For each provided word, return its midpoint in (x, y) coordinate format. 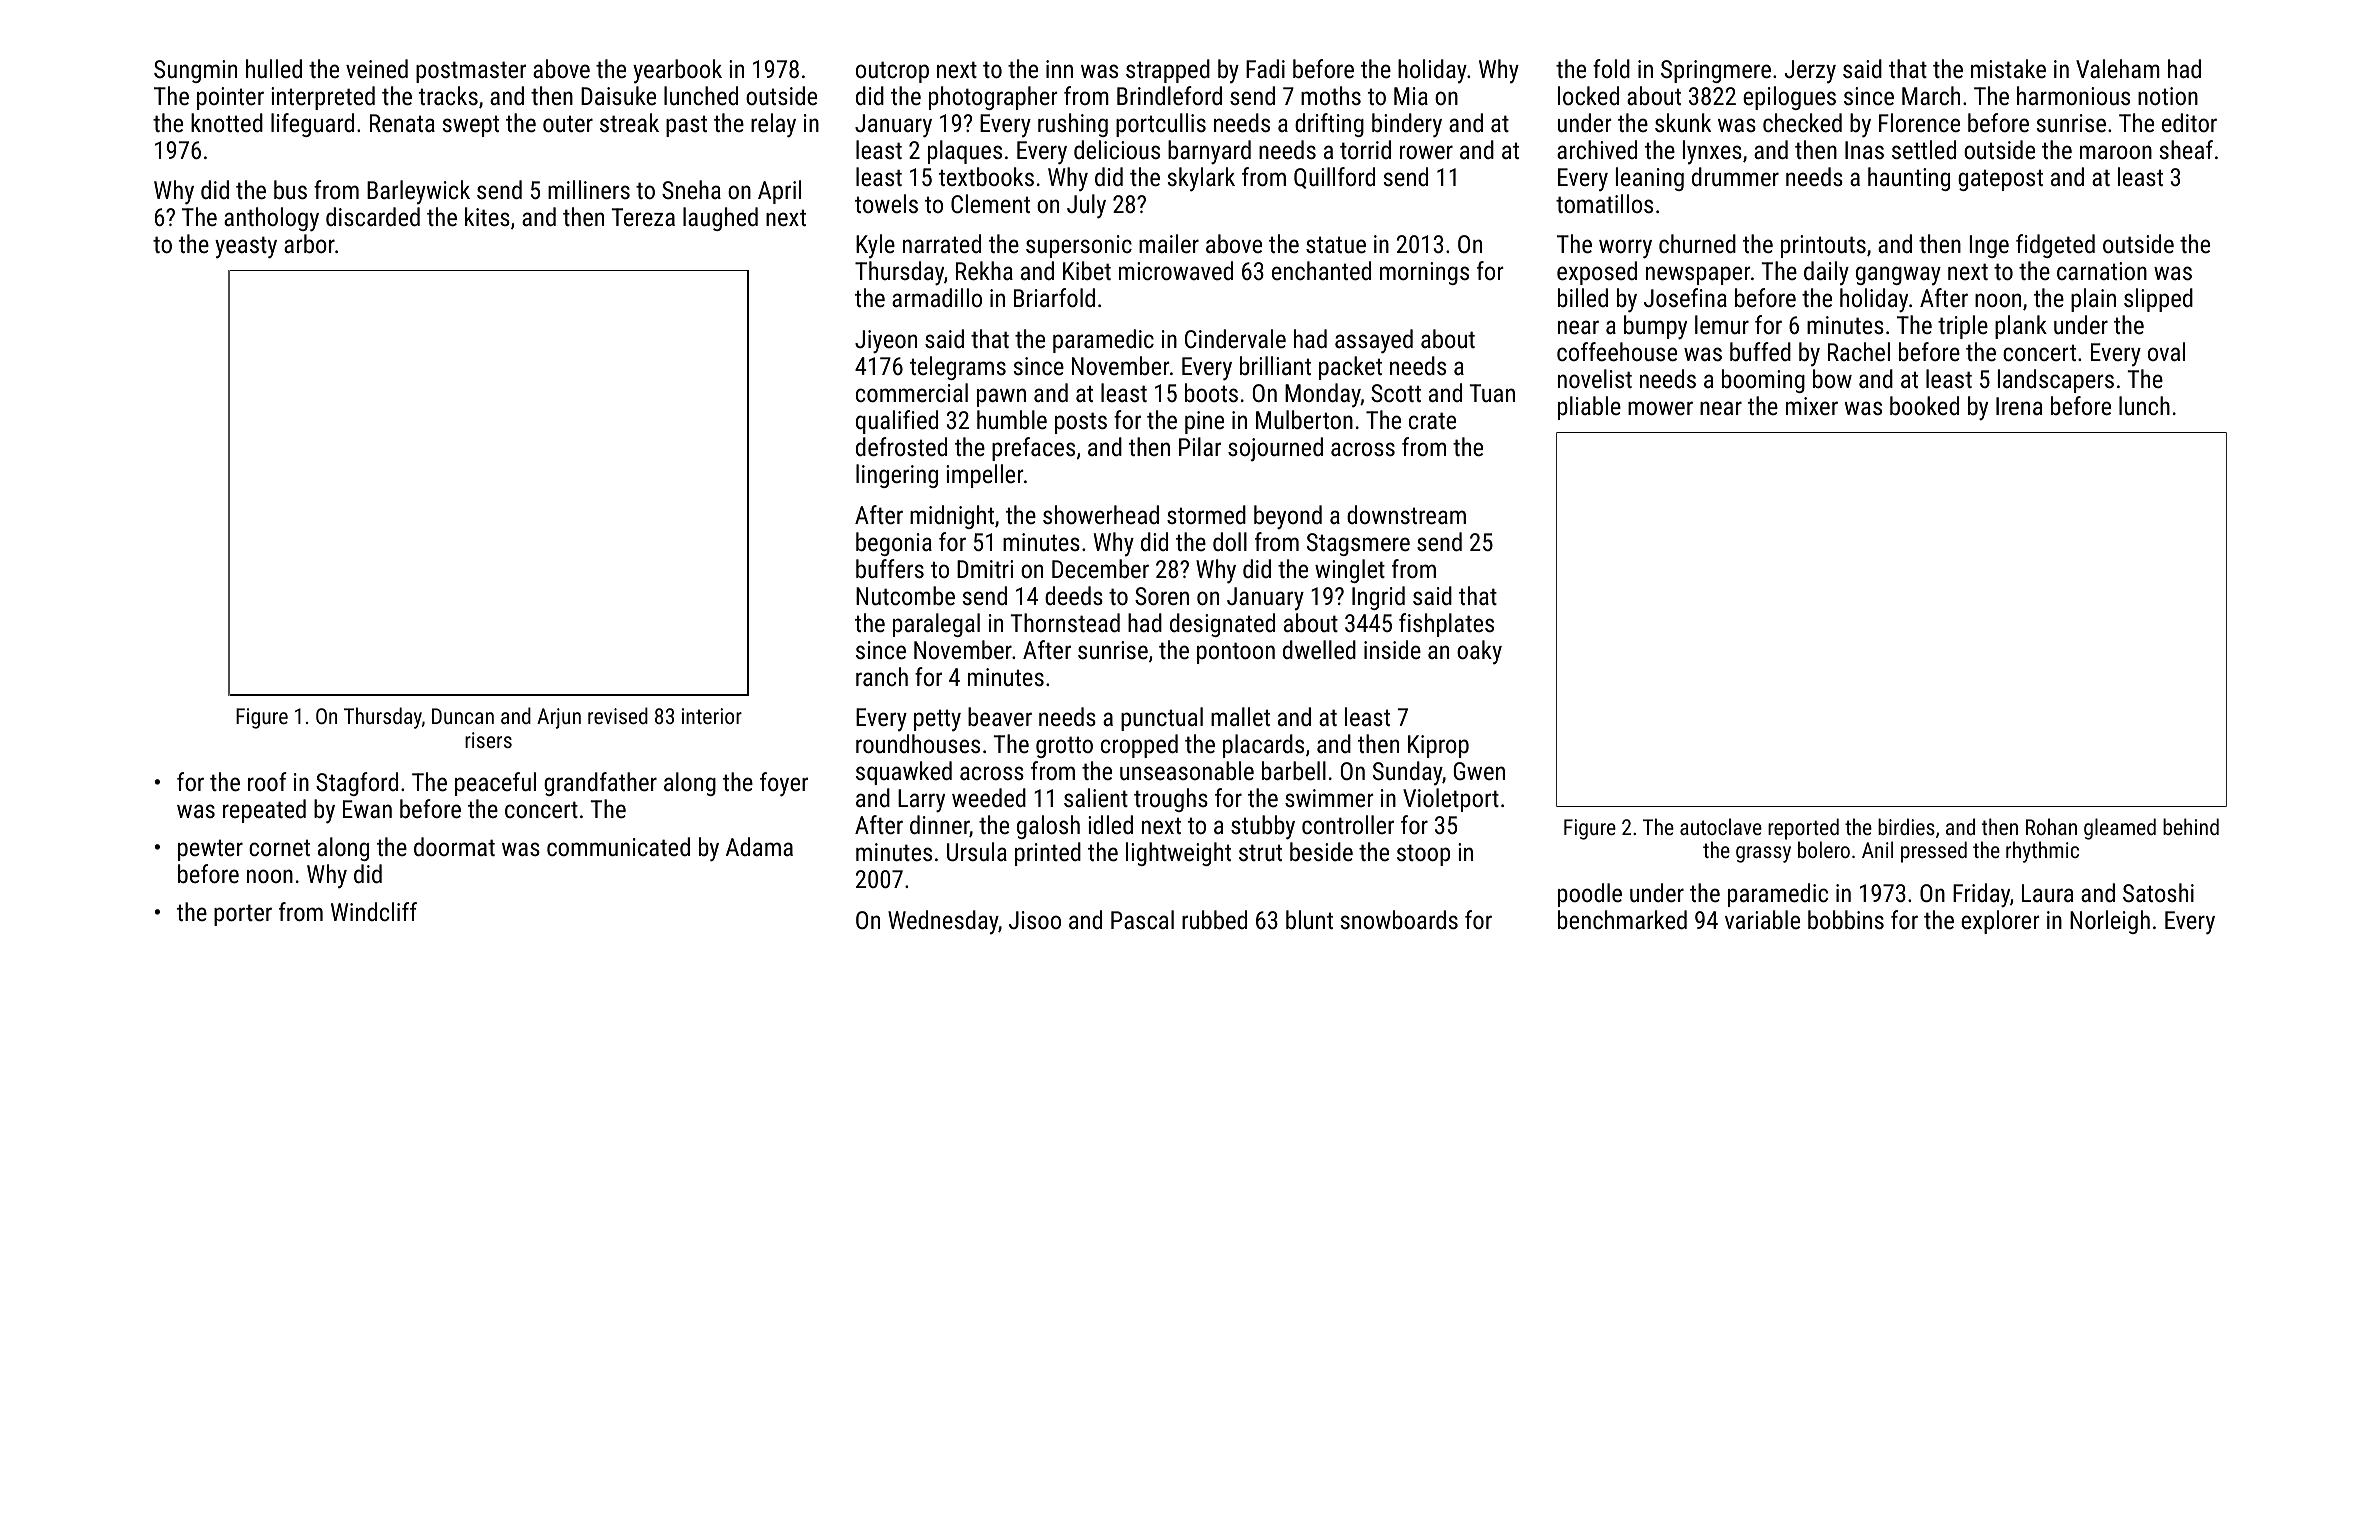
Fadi (1265, 68)
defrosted (901, 446)
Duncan (463, 716)
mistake (2008, 68)
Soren (1162, 596)
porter (243, 915)
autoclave (1721, 826)
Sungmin (195, 71)
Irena (2019, 406)
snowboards (1399, 919)
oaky (1479, 652)
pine (1204, 422)
